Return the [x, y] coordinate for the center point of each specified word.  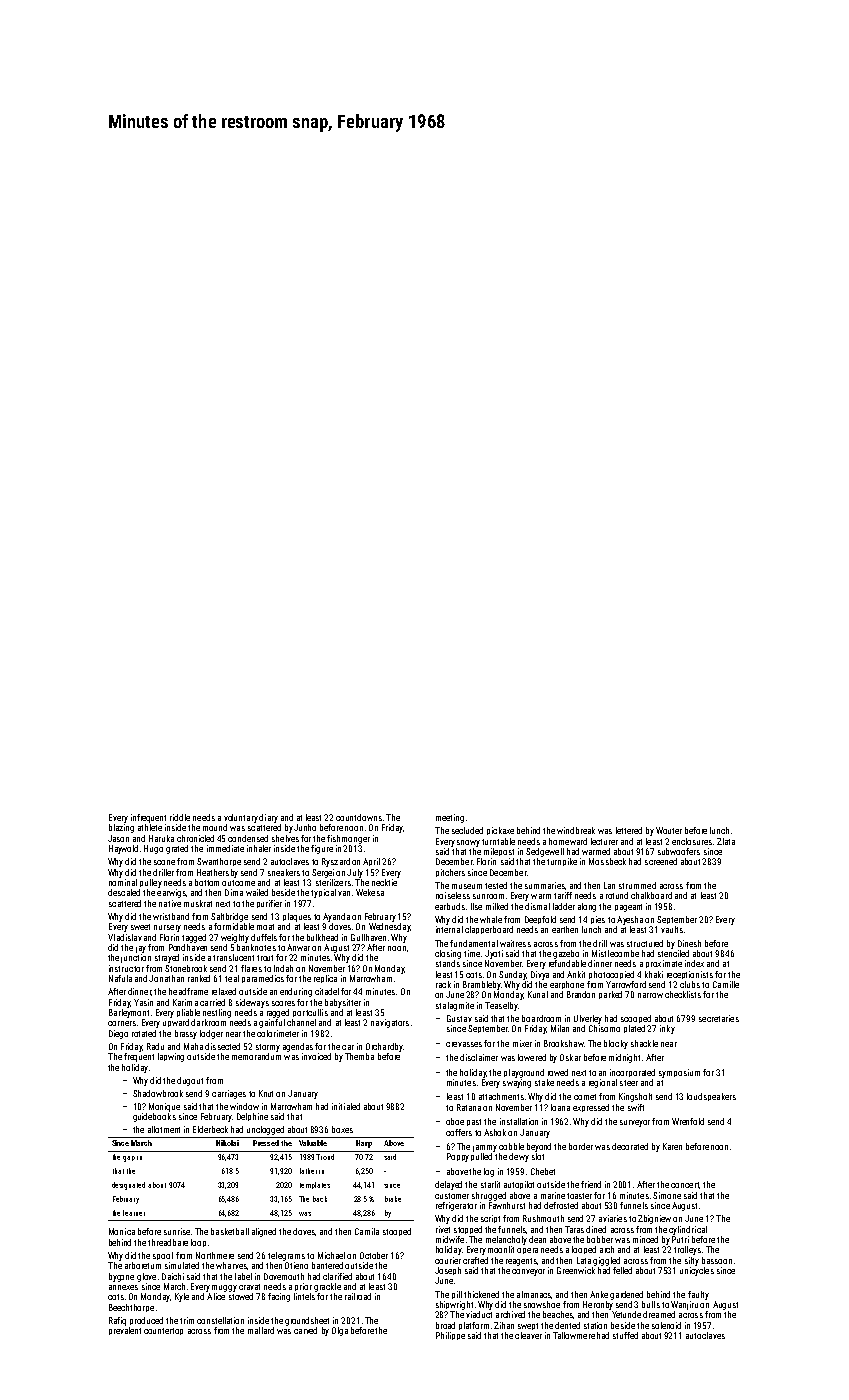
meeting [450, 818]
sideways [252, 1003]
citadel [327, 991]
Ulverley [588, 1019]
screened [661, 861]
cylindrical [688, 1230]
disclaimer [479, 1057]
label [243, 1276]
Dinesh [689, 943]
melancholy [506, 1240]
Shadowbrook [158, 1093]
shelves [285, 838]
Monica [122, 1231]
